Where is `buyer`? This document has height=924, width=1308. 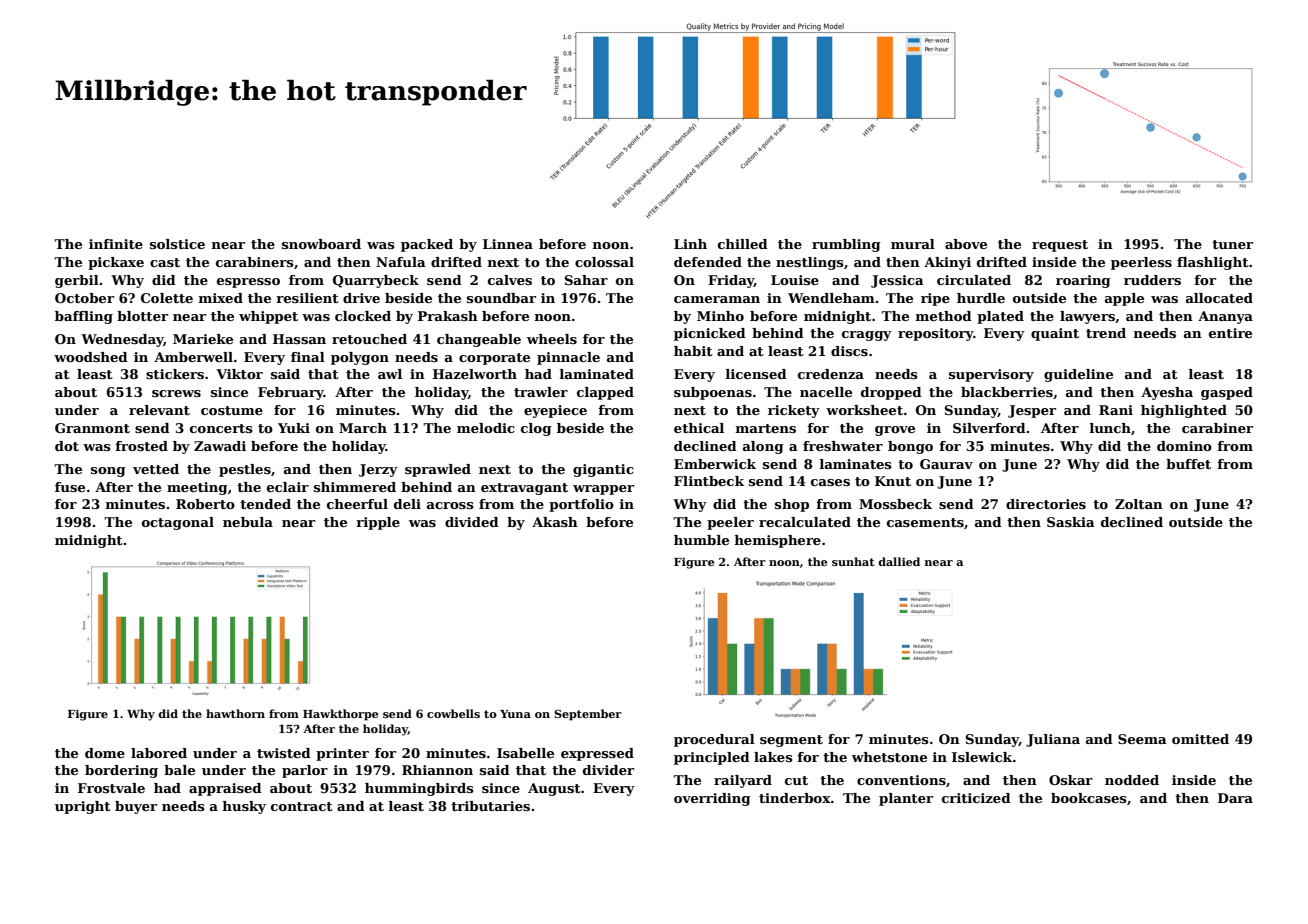
buyer is located at coordinates (136, 807).
